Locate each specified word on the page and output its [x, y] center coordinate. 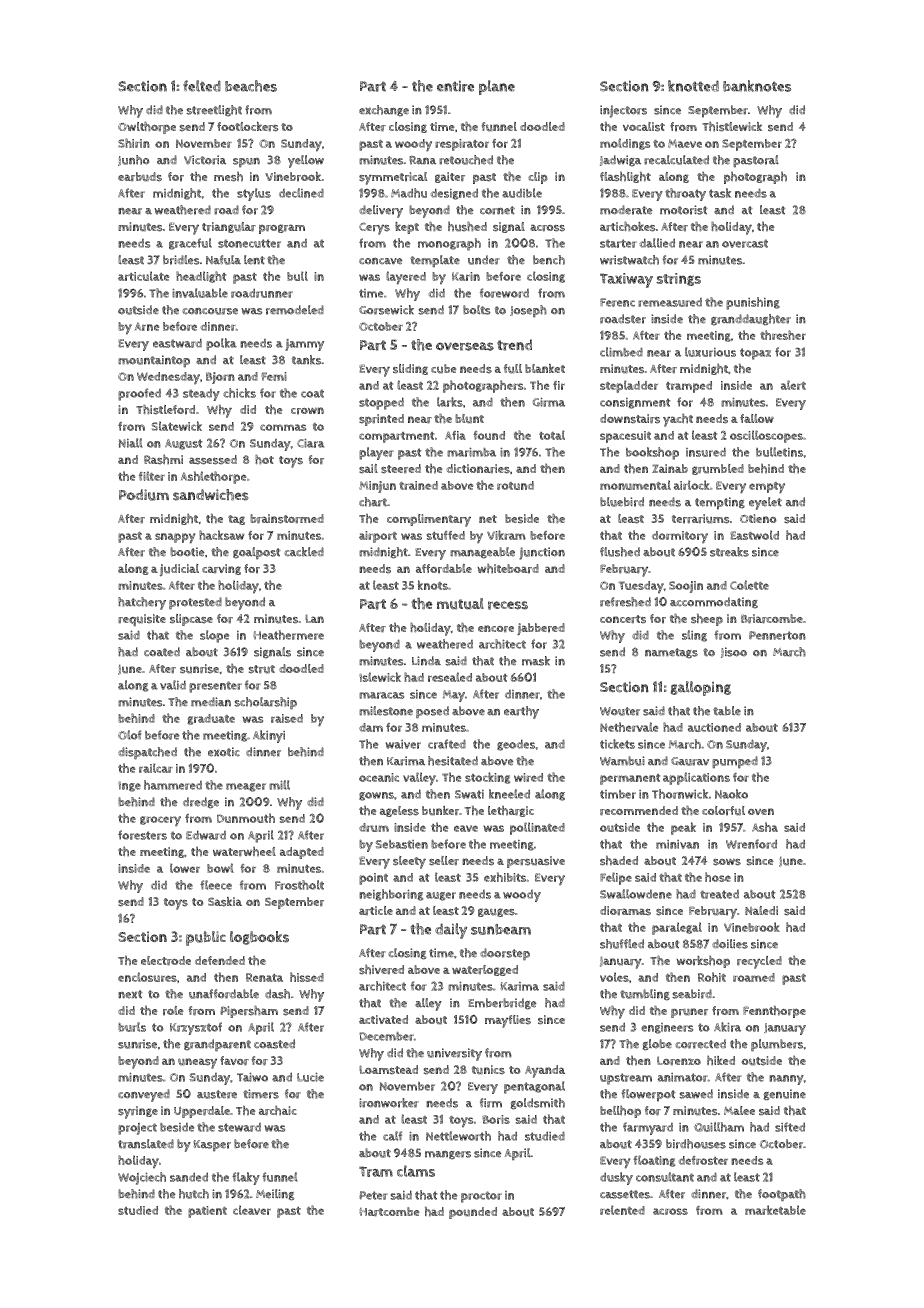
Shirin [134, 143]
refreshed [625, 602]
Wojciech [142, 1178]
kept [407, 228]
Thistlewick [732, 126]
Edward [206, 835]
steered [401, 469]
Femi [274, 376]
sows [727, 862]
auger [441, 896]
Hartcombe [389, 1212]
